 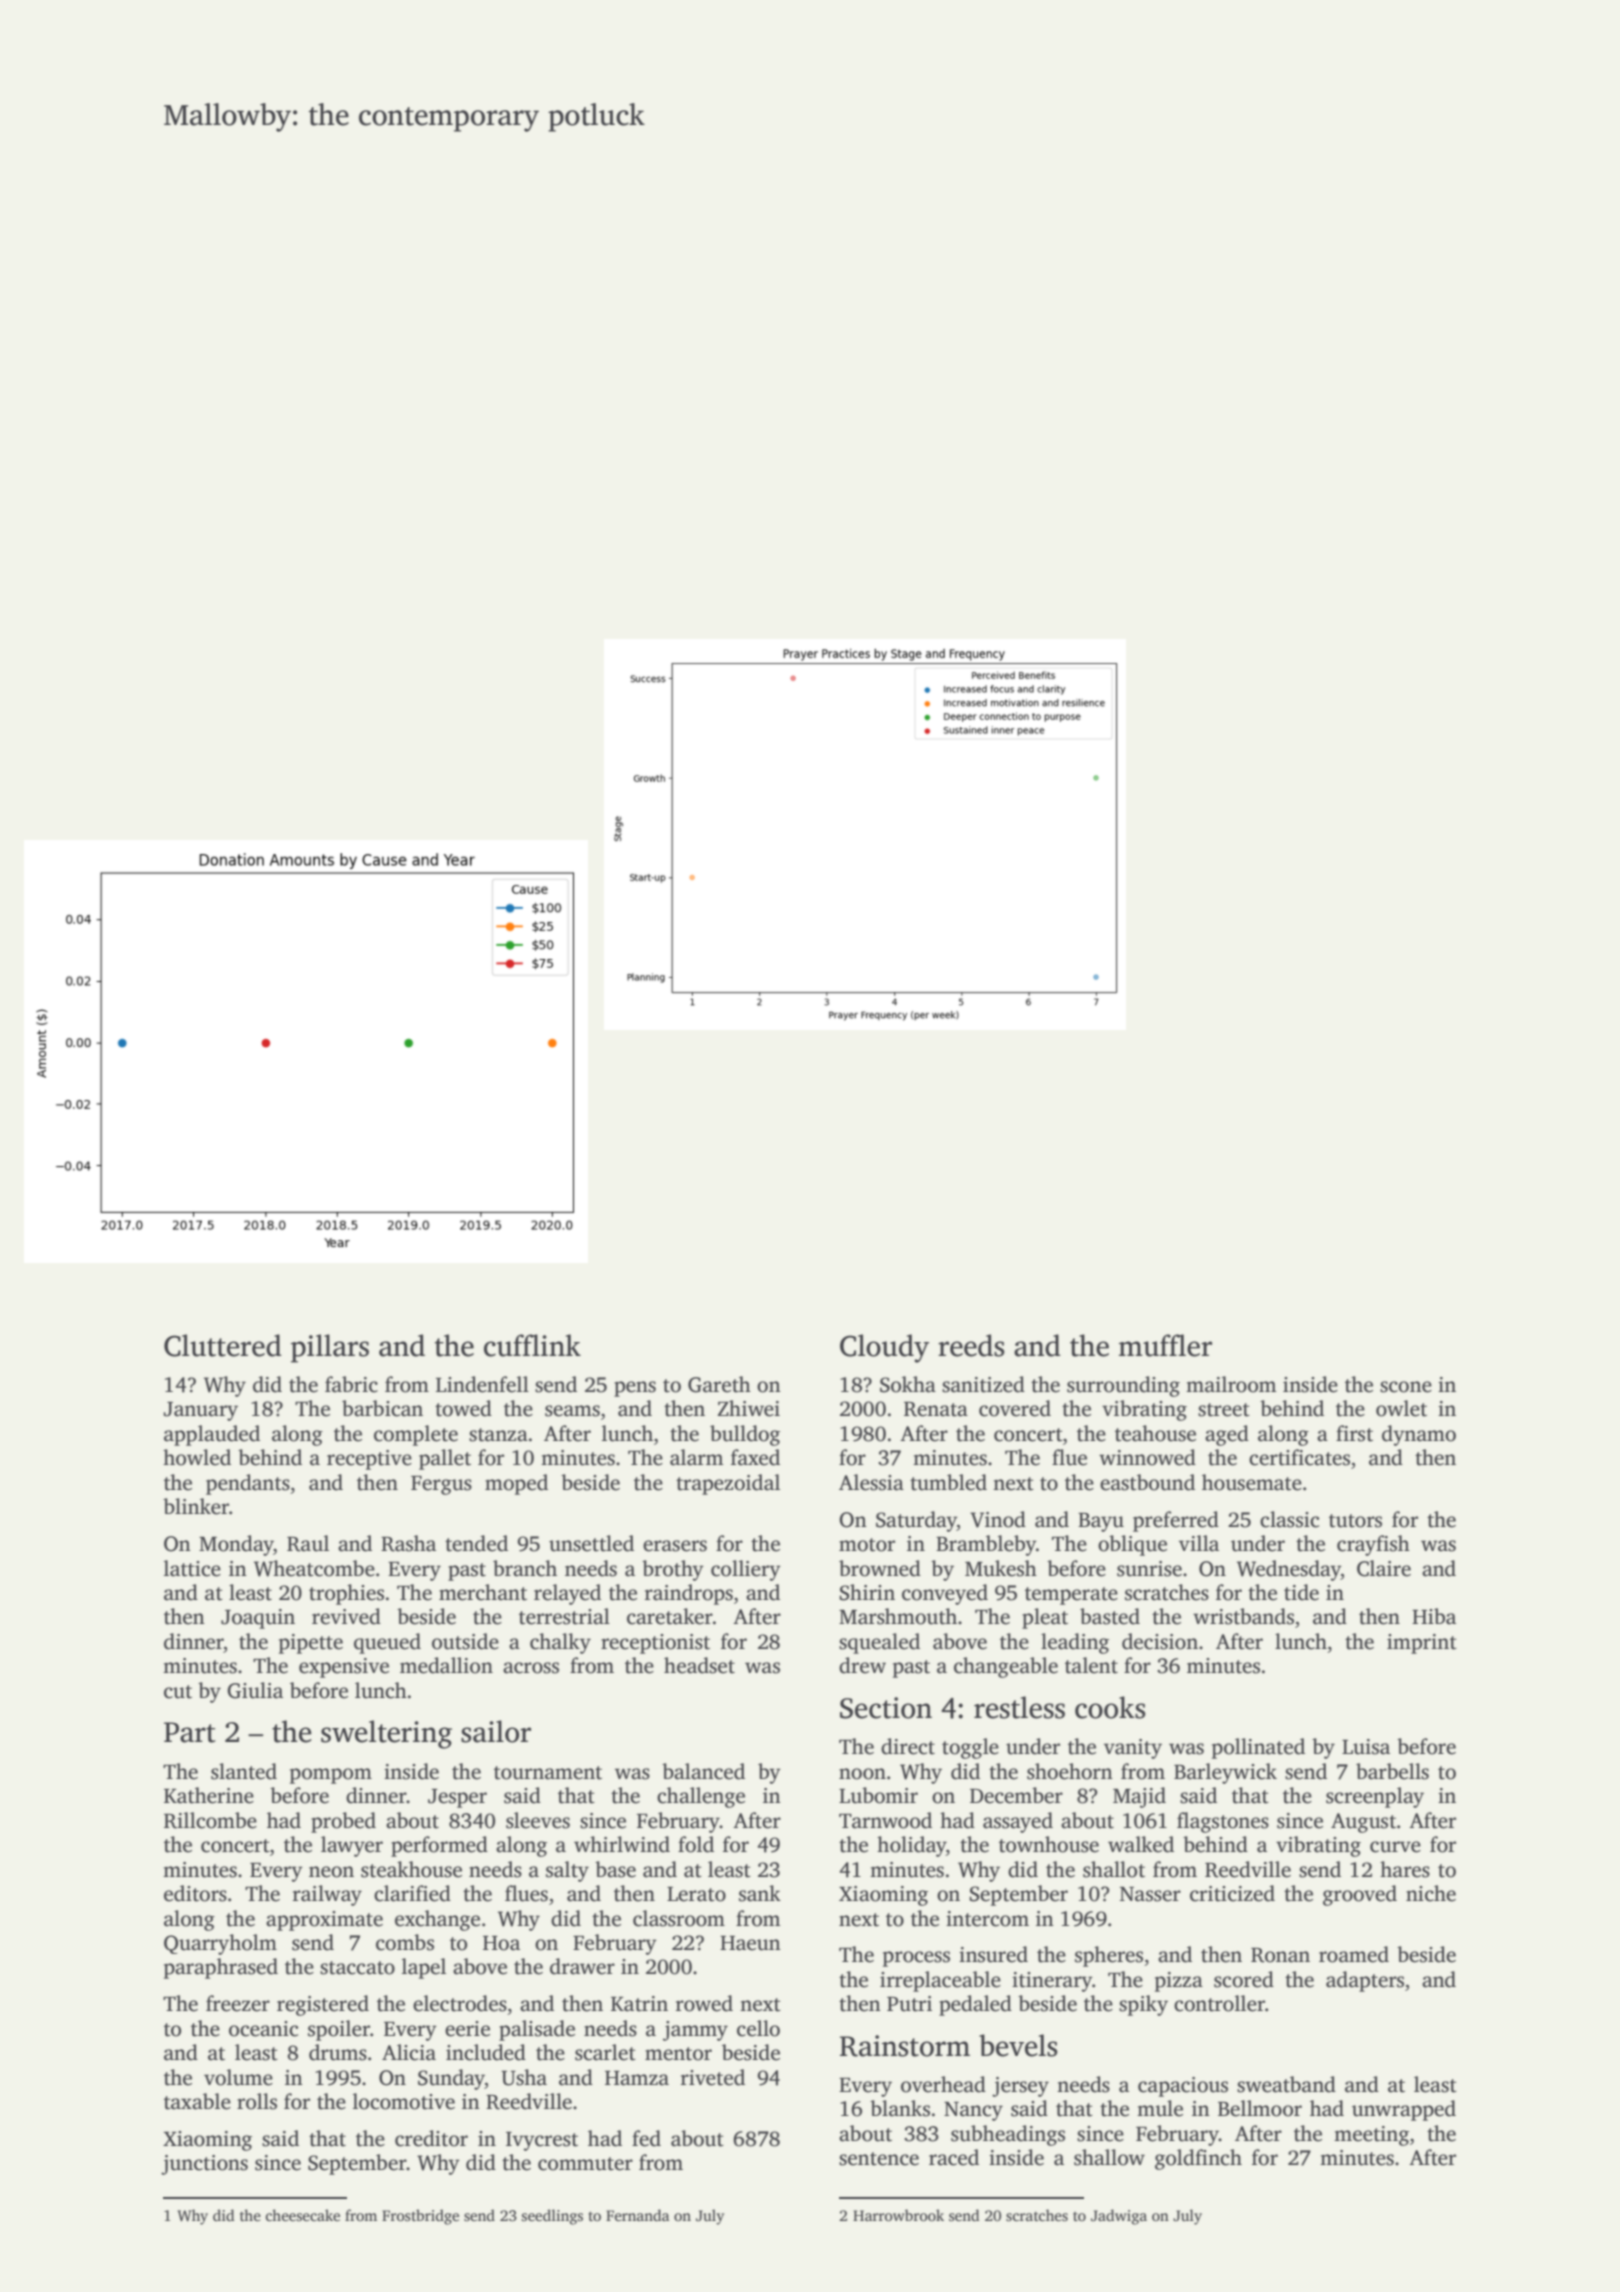 I want to click on raced, so click(x=954, y=2157).
